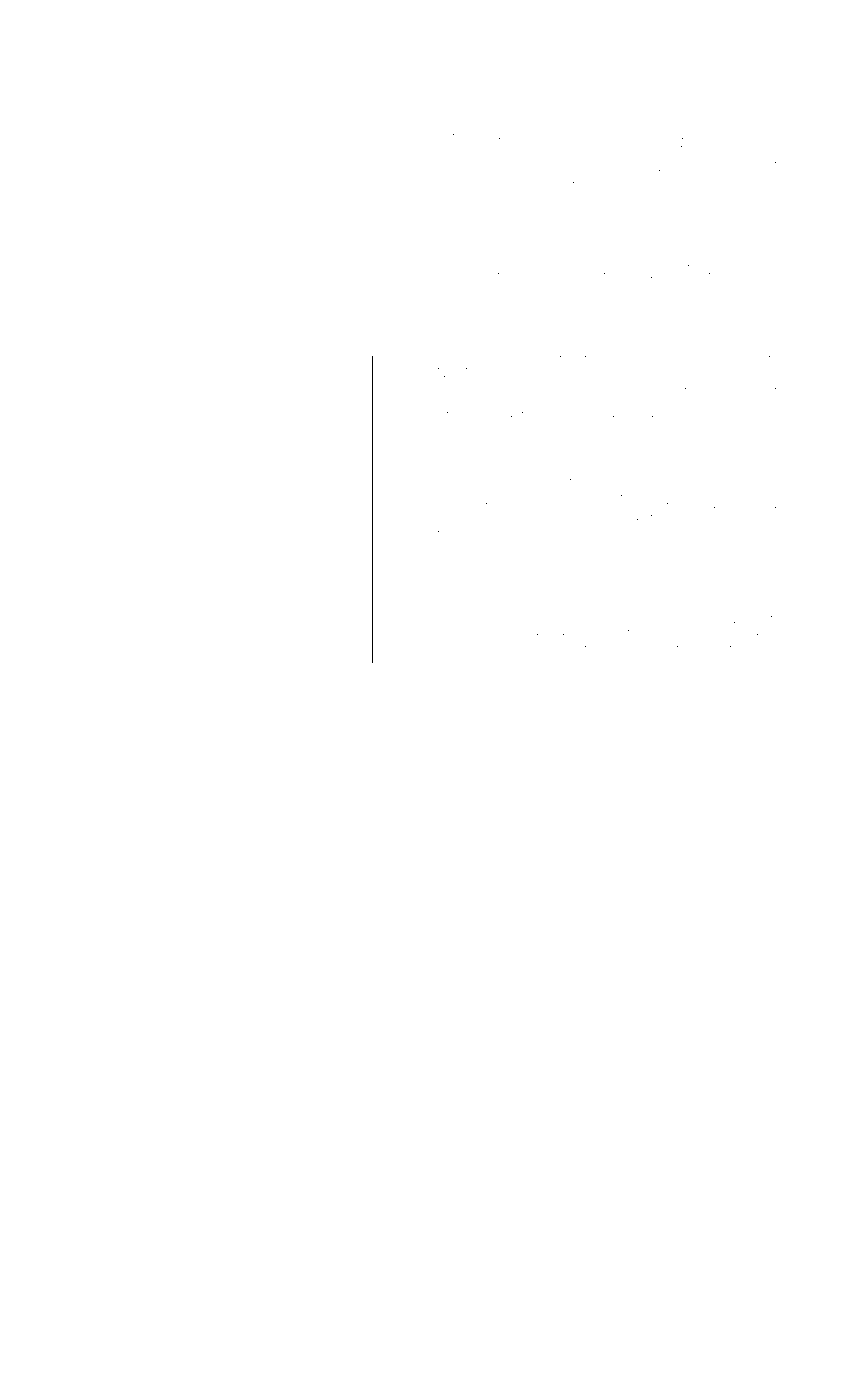 The width and height of the screenshot is (849, 1400). What do you see at coordinates (501, 80) in the screenshot?
I see `Wrenmouth` at bounding box center [501, 80].
